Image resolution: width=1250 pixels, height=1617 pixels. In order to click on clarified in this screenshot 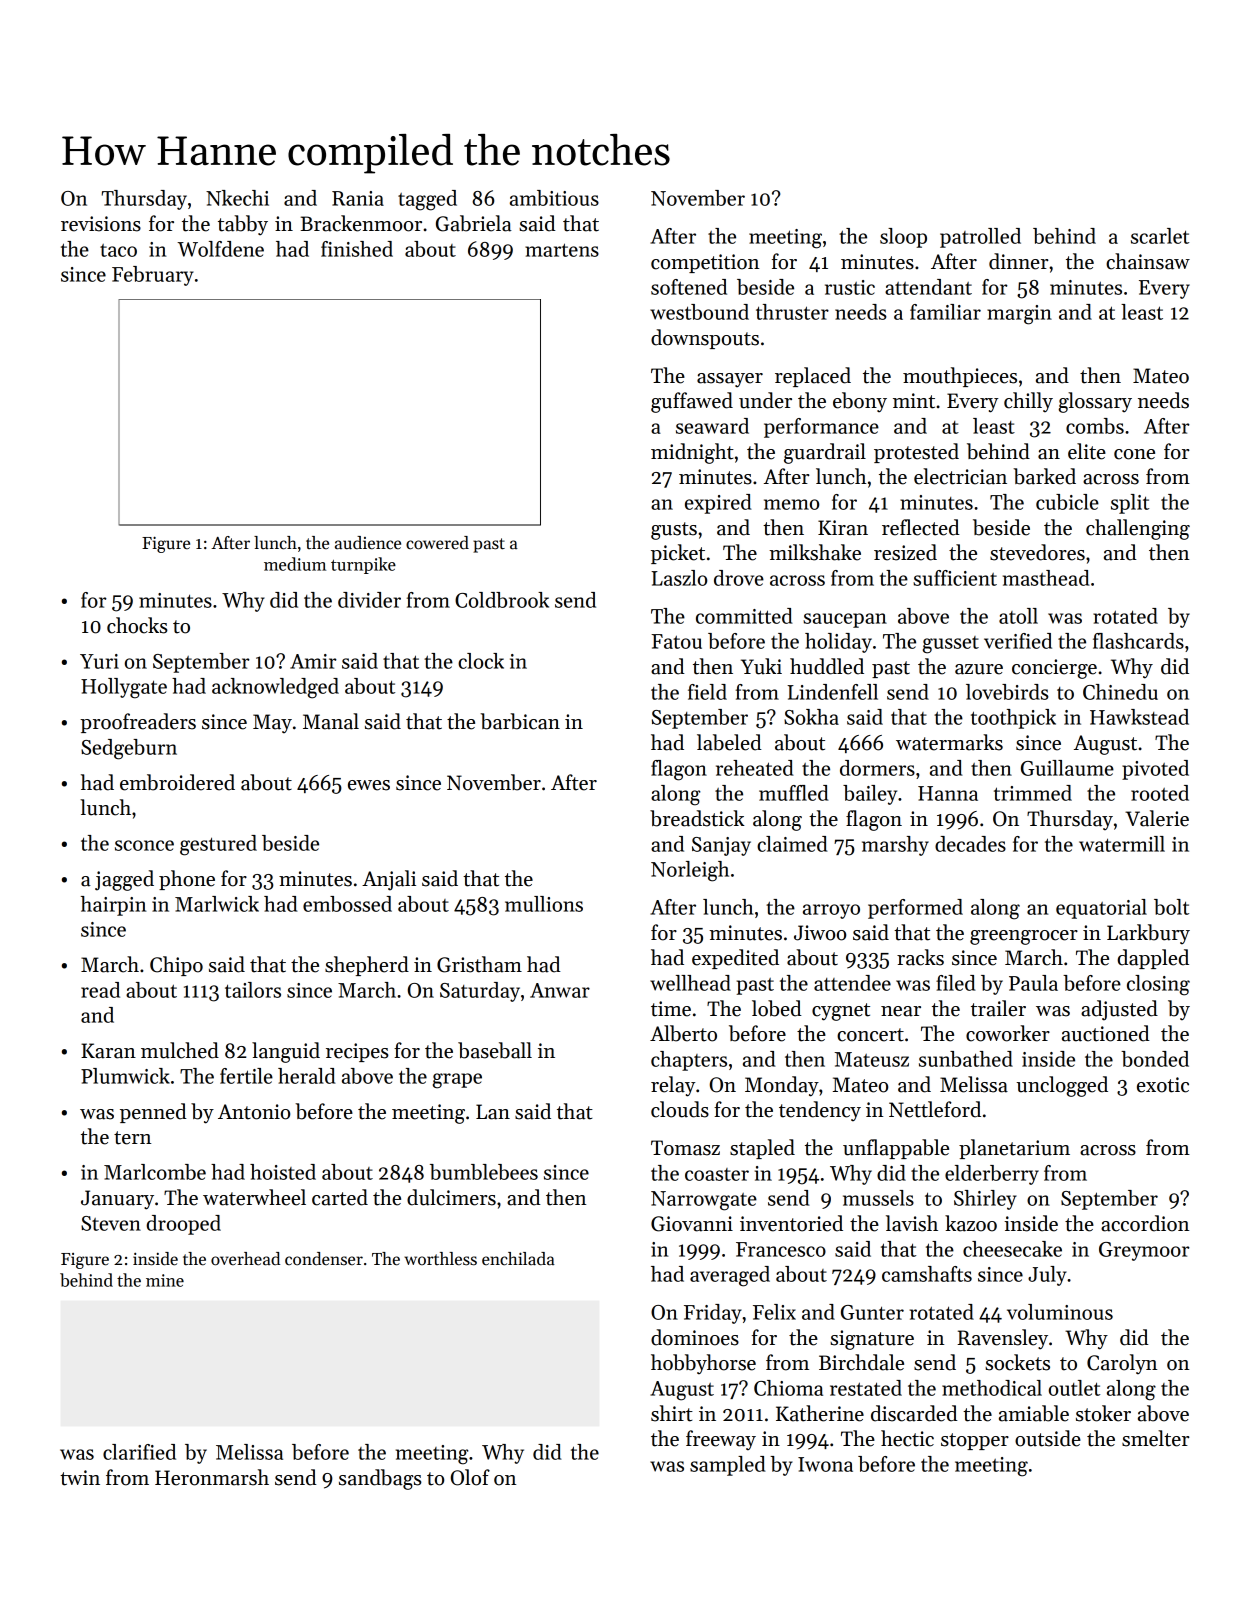, I will do `click(139, 1452)`.
